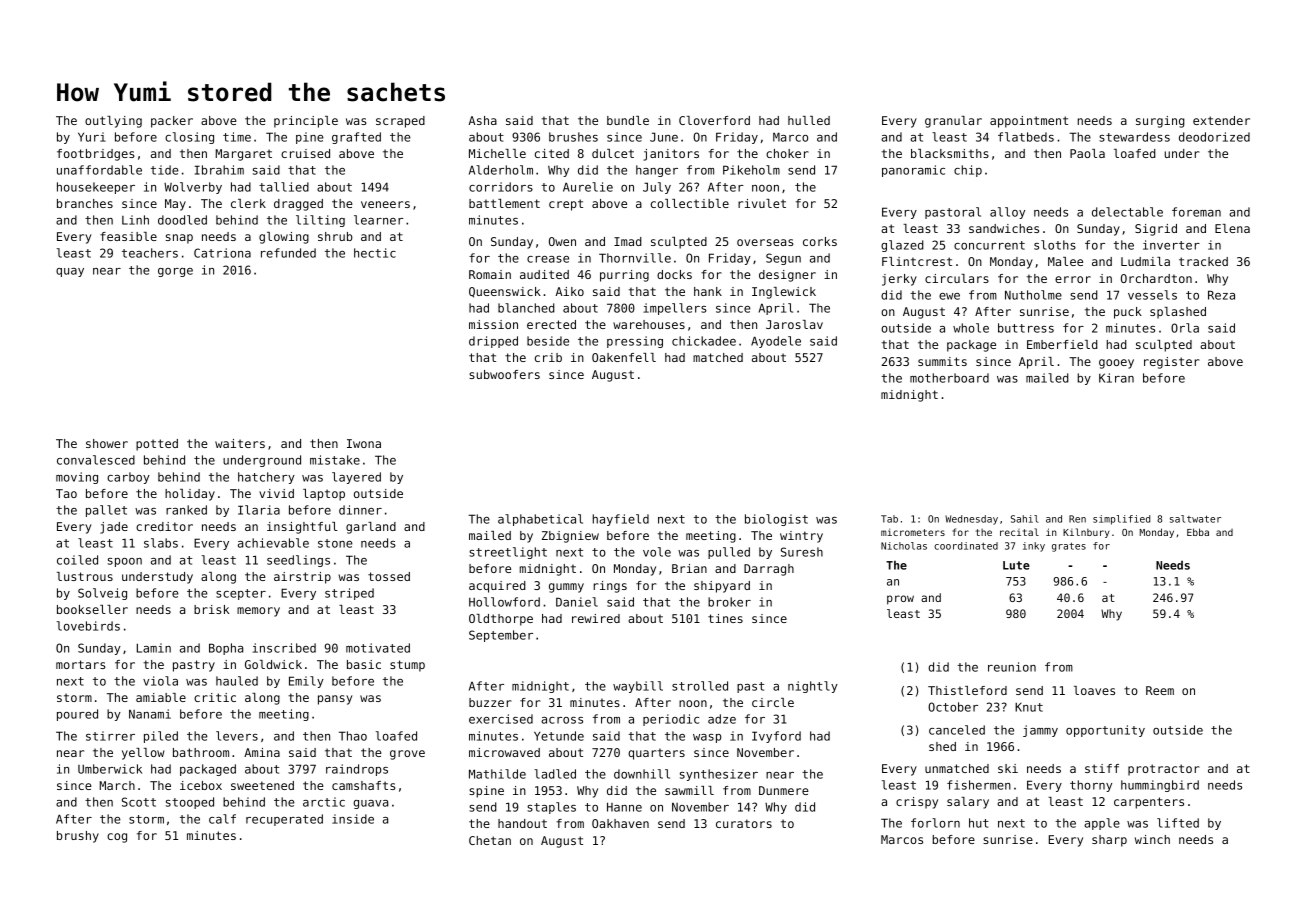 This screenshot has height=924, width=1308. I want to click on tallied, so click(284, 187).
